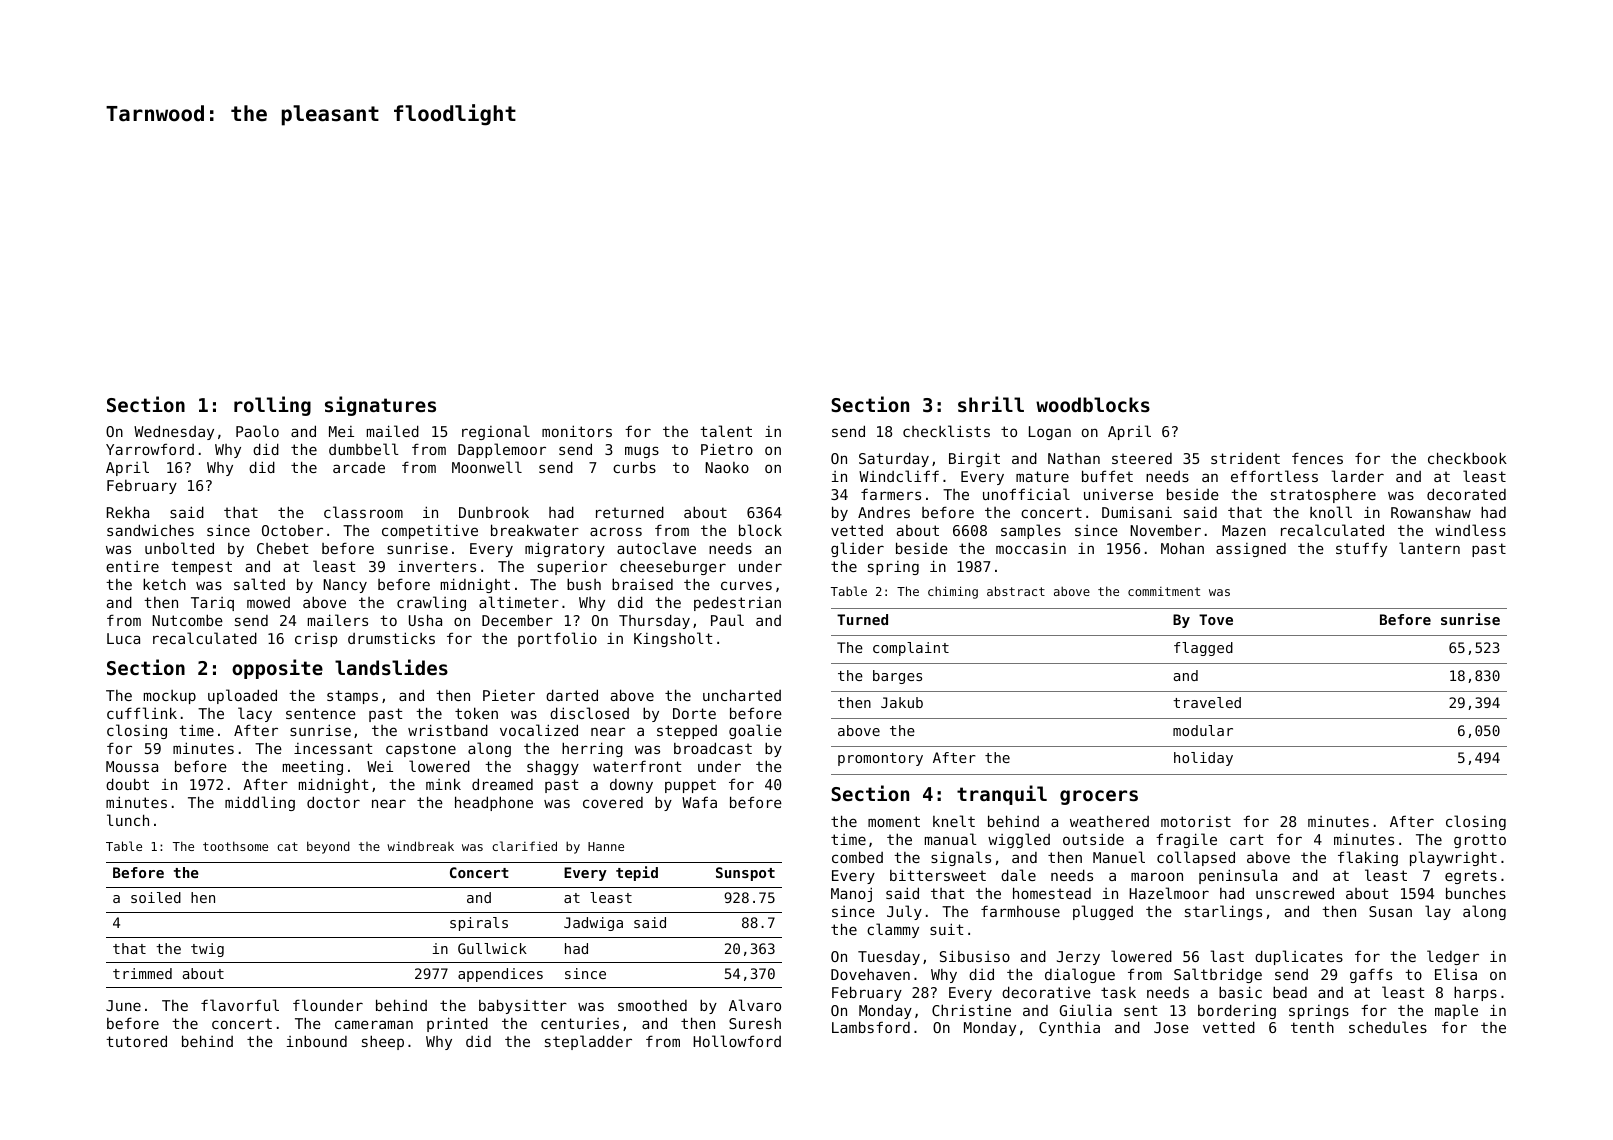 This screenshot has width=1613, height=1140. I want to click on regional, so click(496, 432).
